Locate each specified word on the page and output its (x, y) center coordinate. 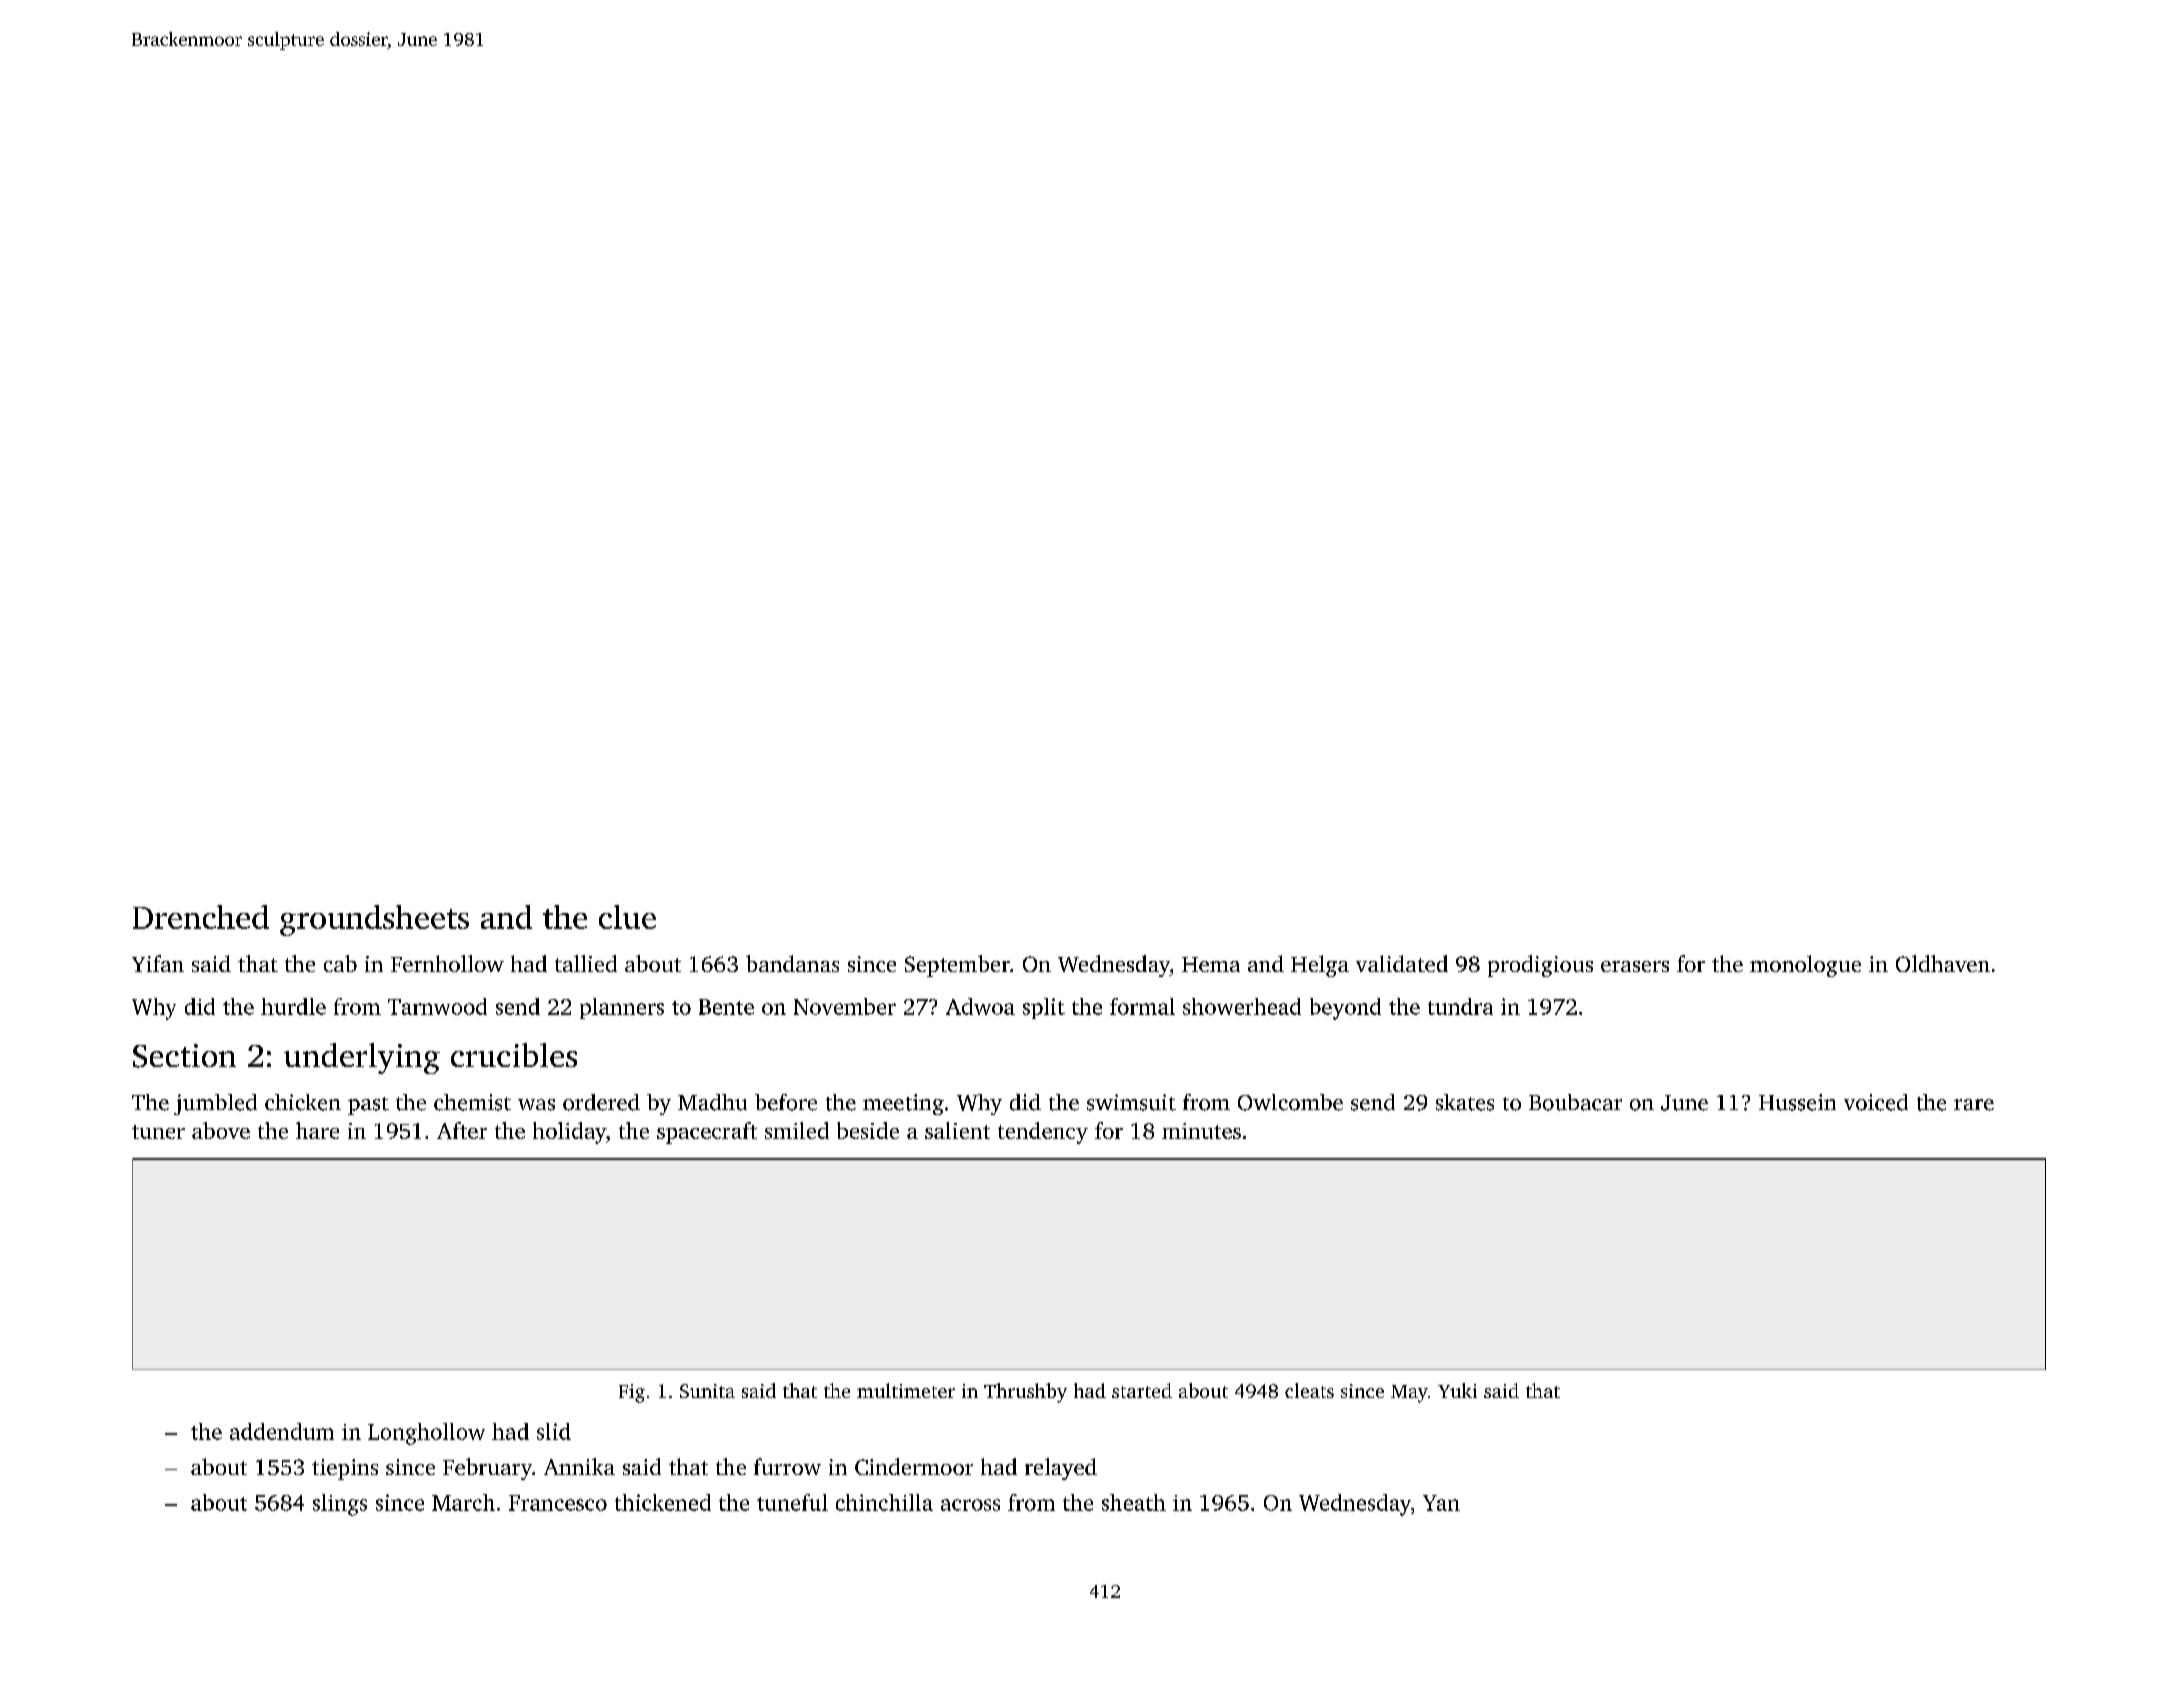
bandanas (792, 963)
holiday (569, 1133)
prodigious (1540, 966)
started (1142, 1390)
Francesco (558, 1503)
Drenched (201, 917)
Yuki (1457, 1390)
